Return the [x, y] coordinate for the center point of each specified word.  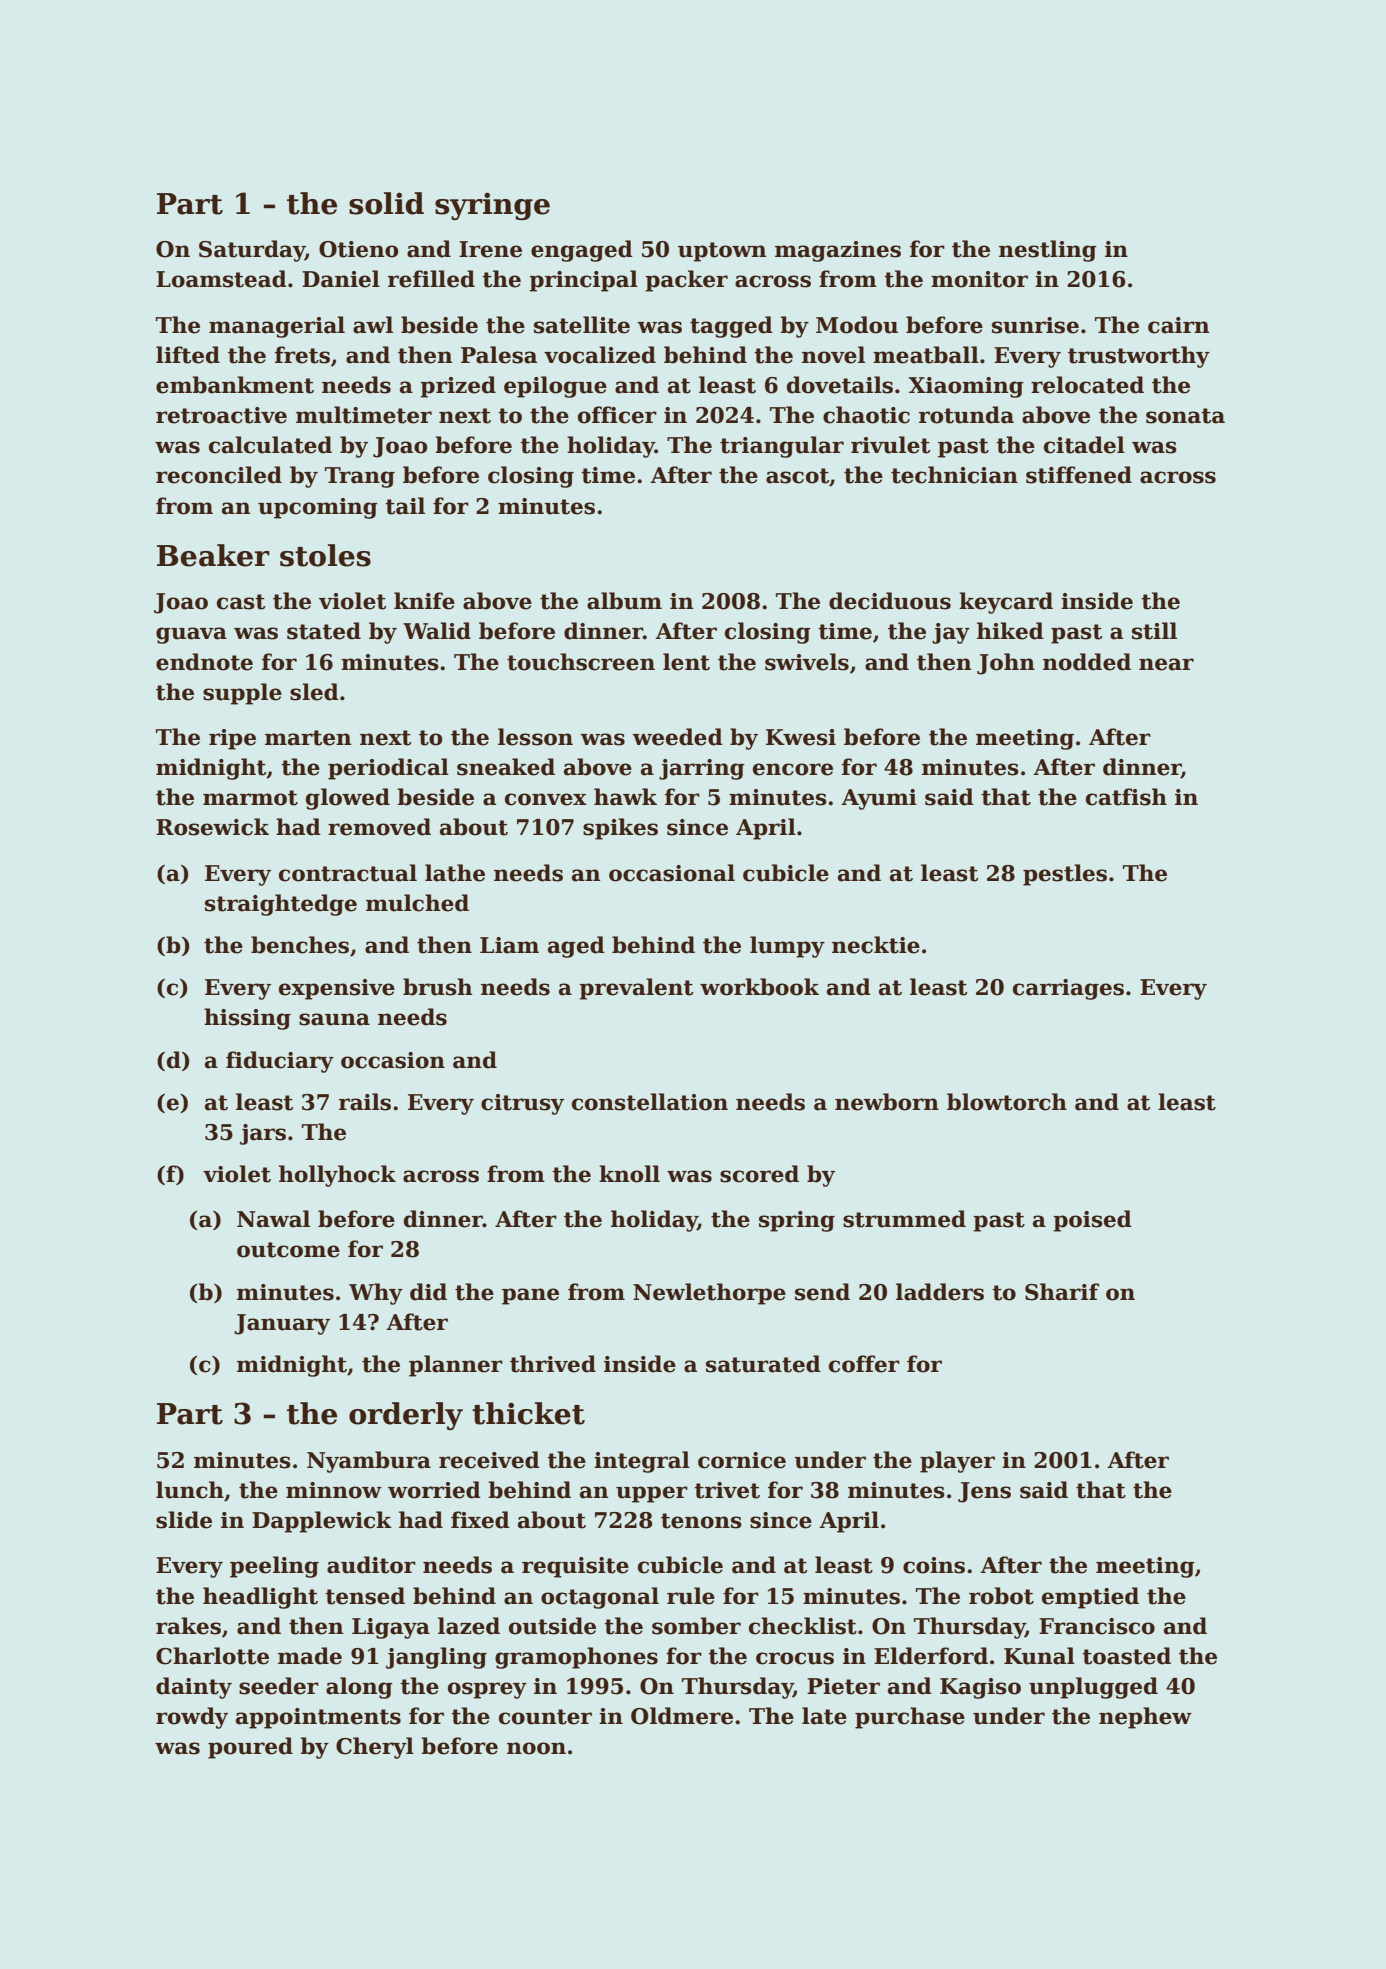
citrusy [522, 1104]
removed [379, 827]
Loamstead [221, 279]
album [624, 601]
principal [583, 281]
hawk [625, 797]
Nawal [273, 1219]
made [310, 1656]
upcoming [318, 508]
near [1166, 664]
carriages [1068, 989]
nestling [1048, 251]
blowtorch [1007, 1102]
